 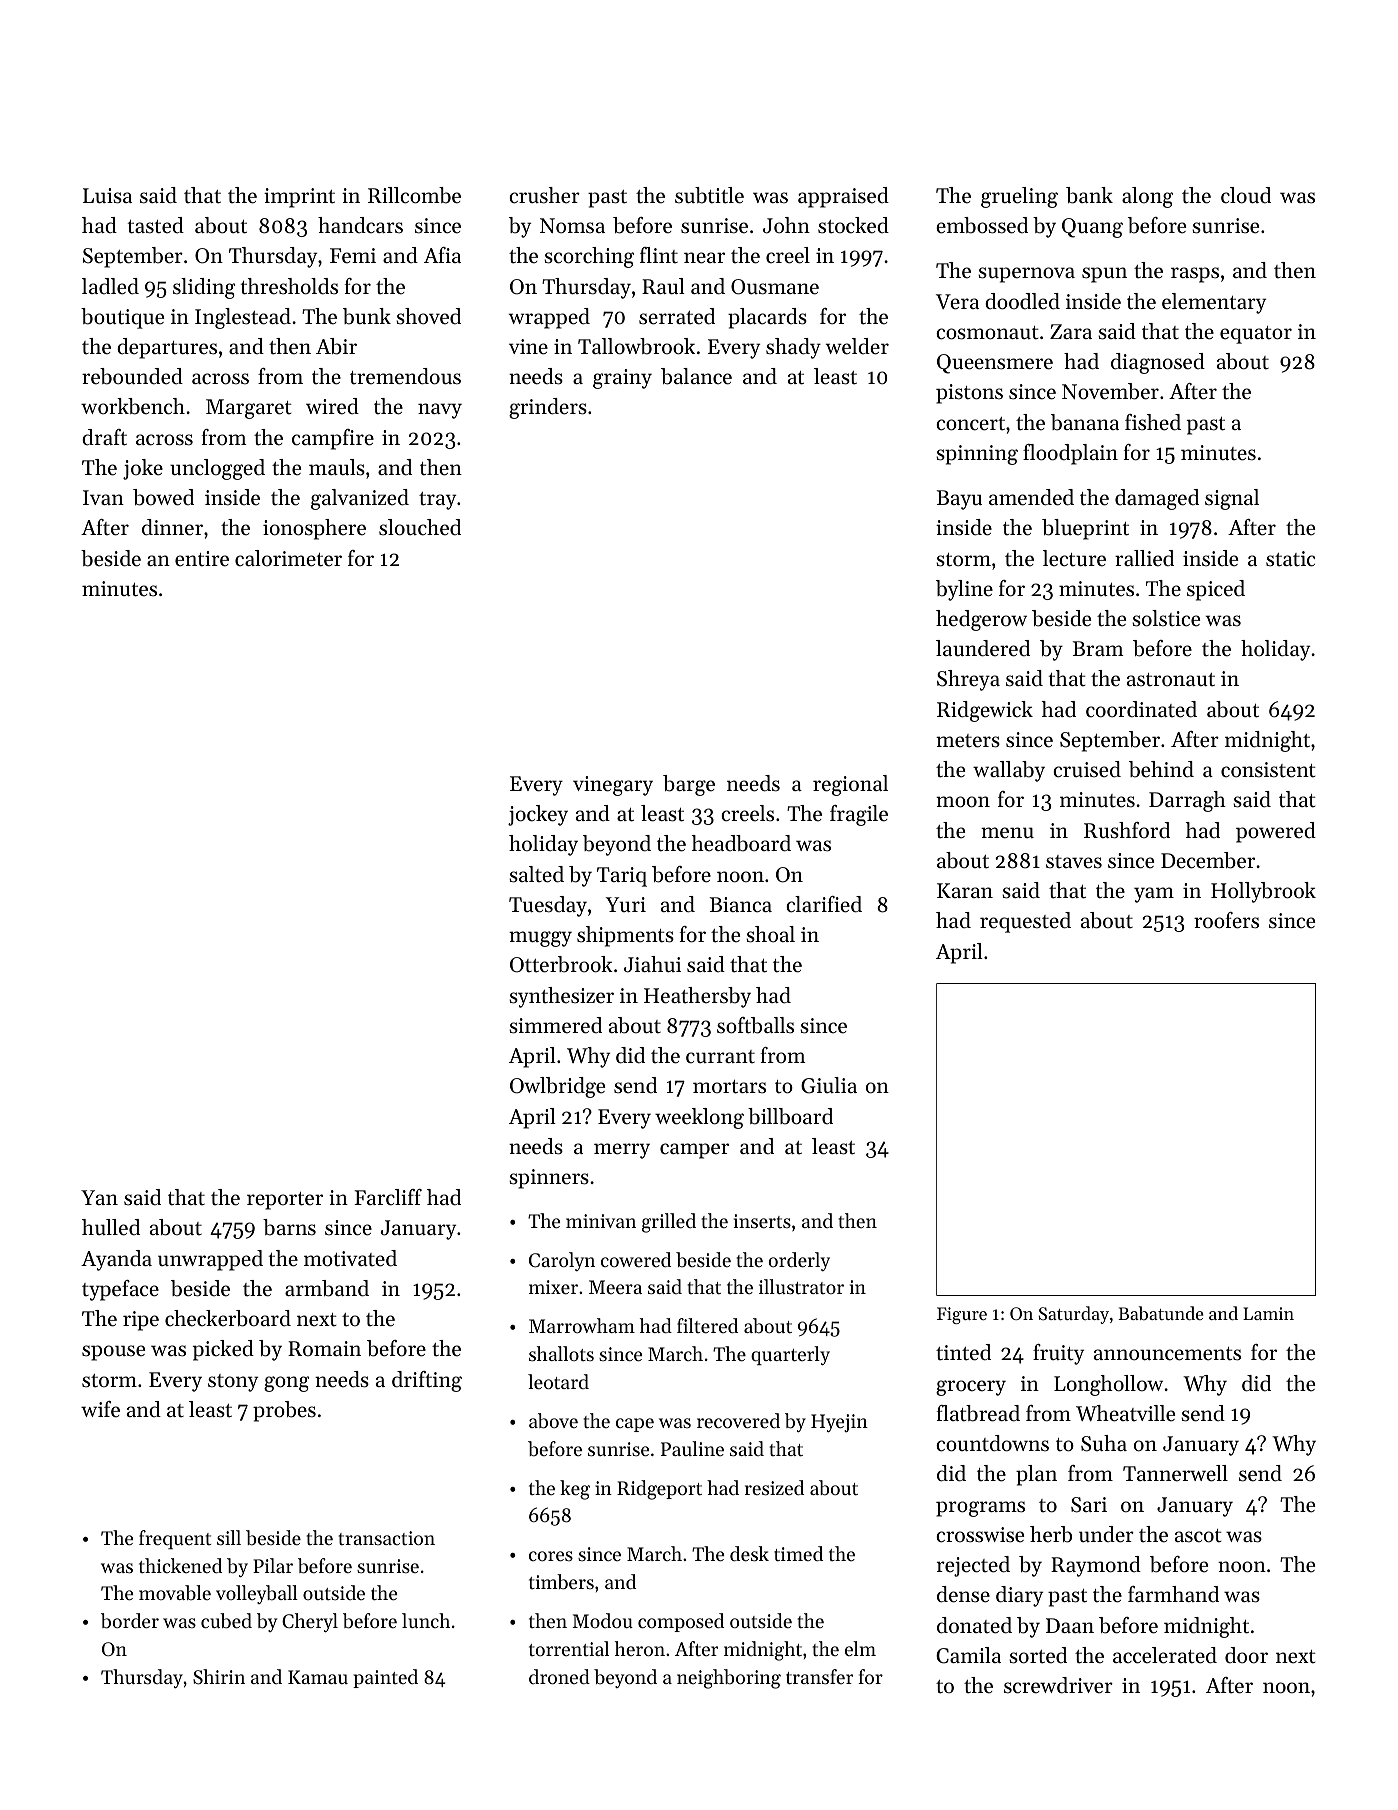 I want to click on painted, so click(x=385, y=1678).
